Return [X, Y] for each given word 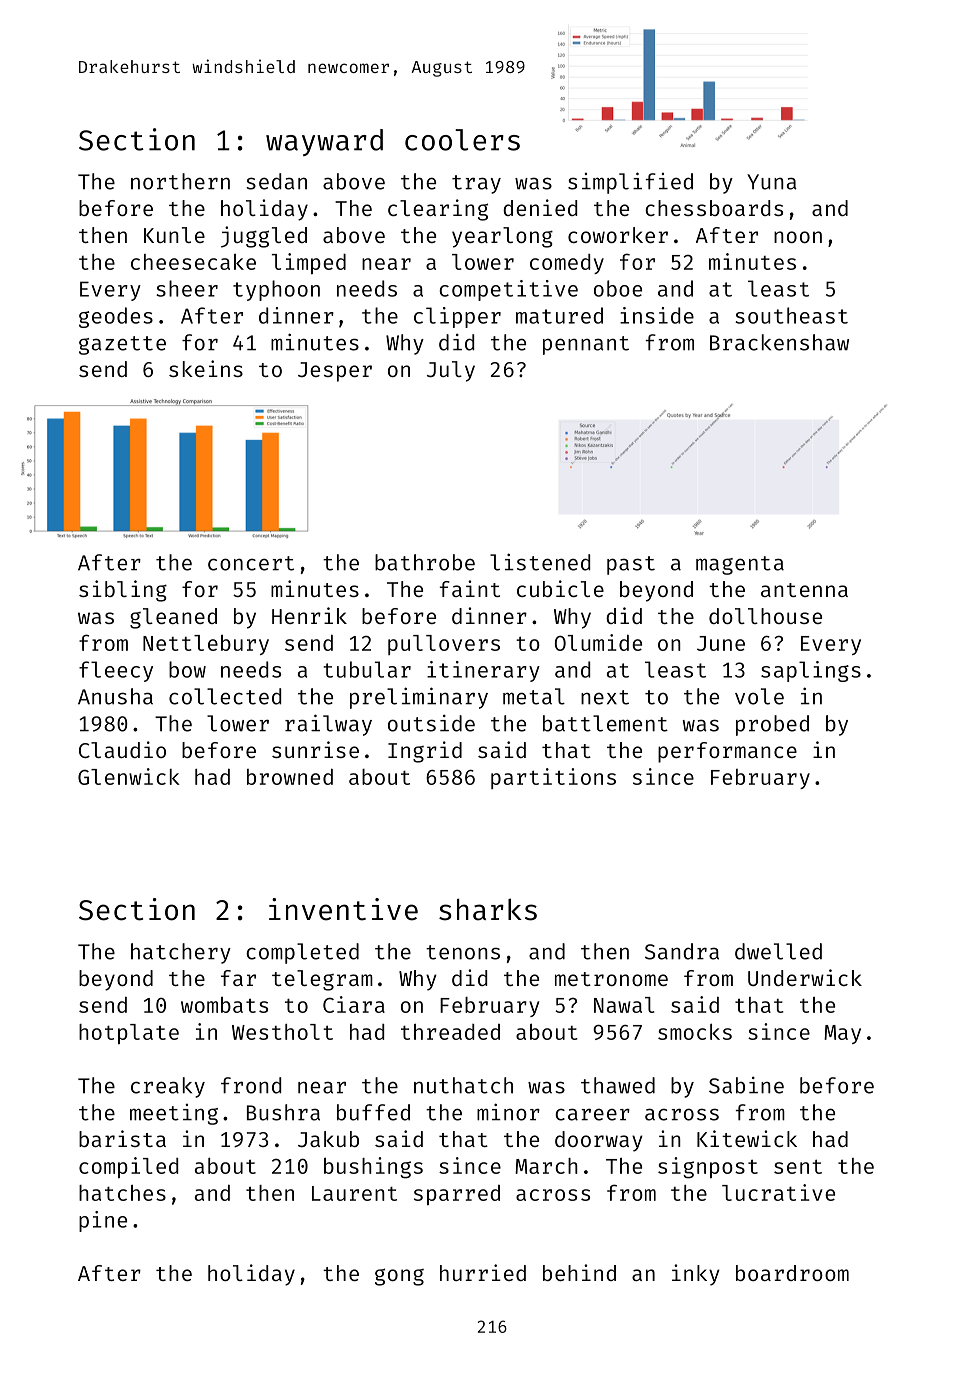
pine [103, 1221]
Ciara [354, 1004]
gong [399, 1277]
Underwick [805, 977]
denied [540, 207]
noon [798, 237]
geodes [116, 317]
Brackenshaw [779, 342]
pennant [586, 345]
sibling [123, 591]
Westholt [282, 1032]
